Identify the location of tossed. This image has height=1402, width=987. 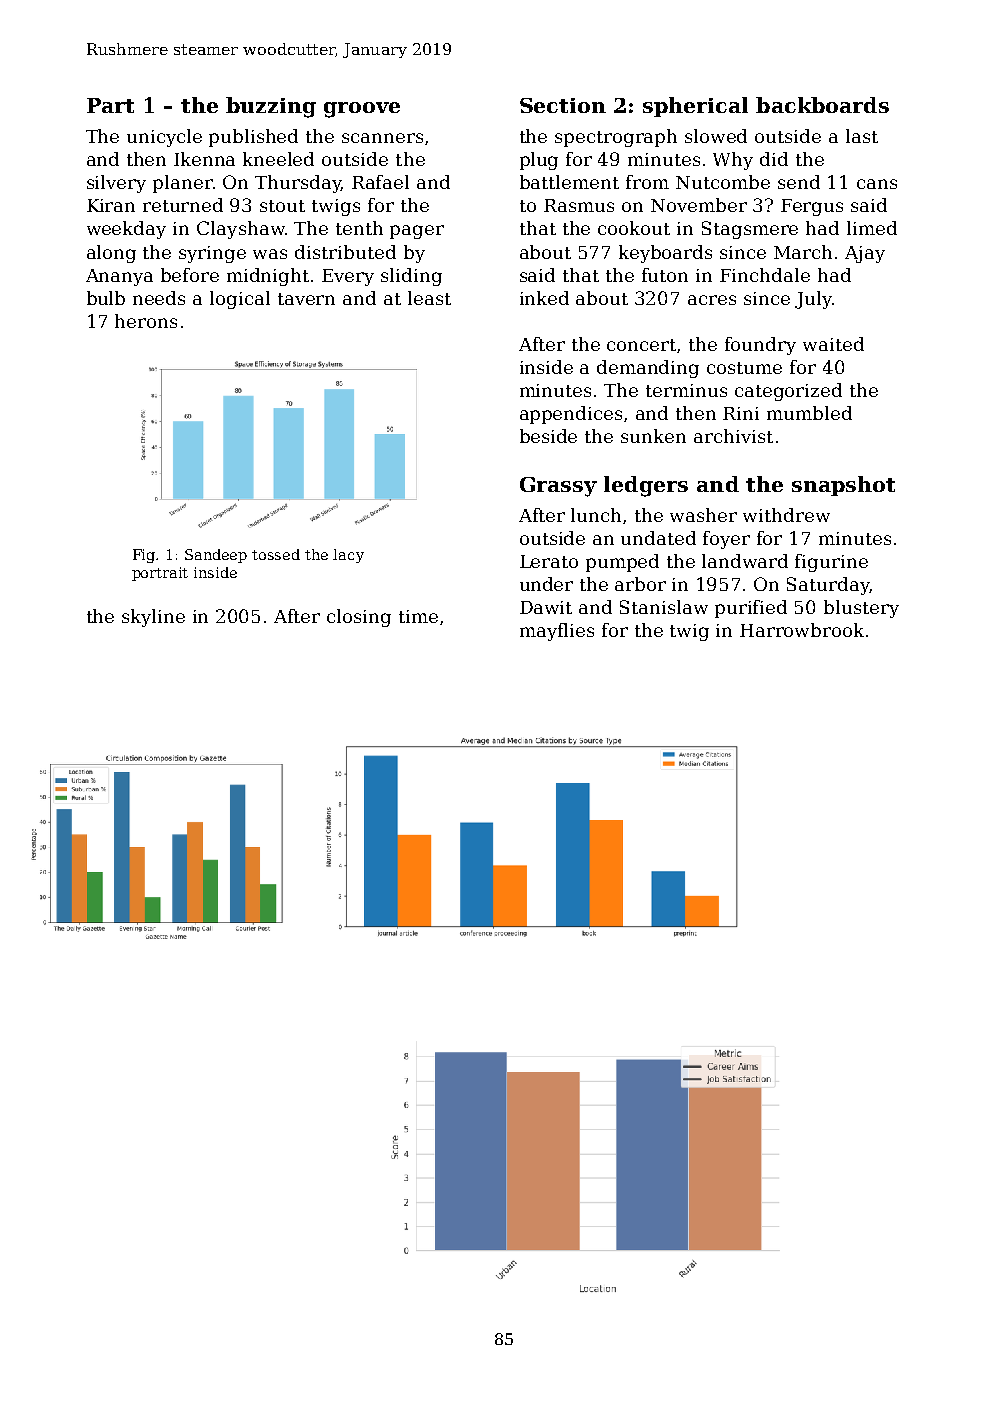
(276, 554).
